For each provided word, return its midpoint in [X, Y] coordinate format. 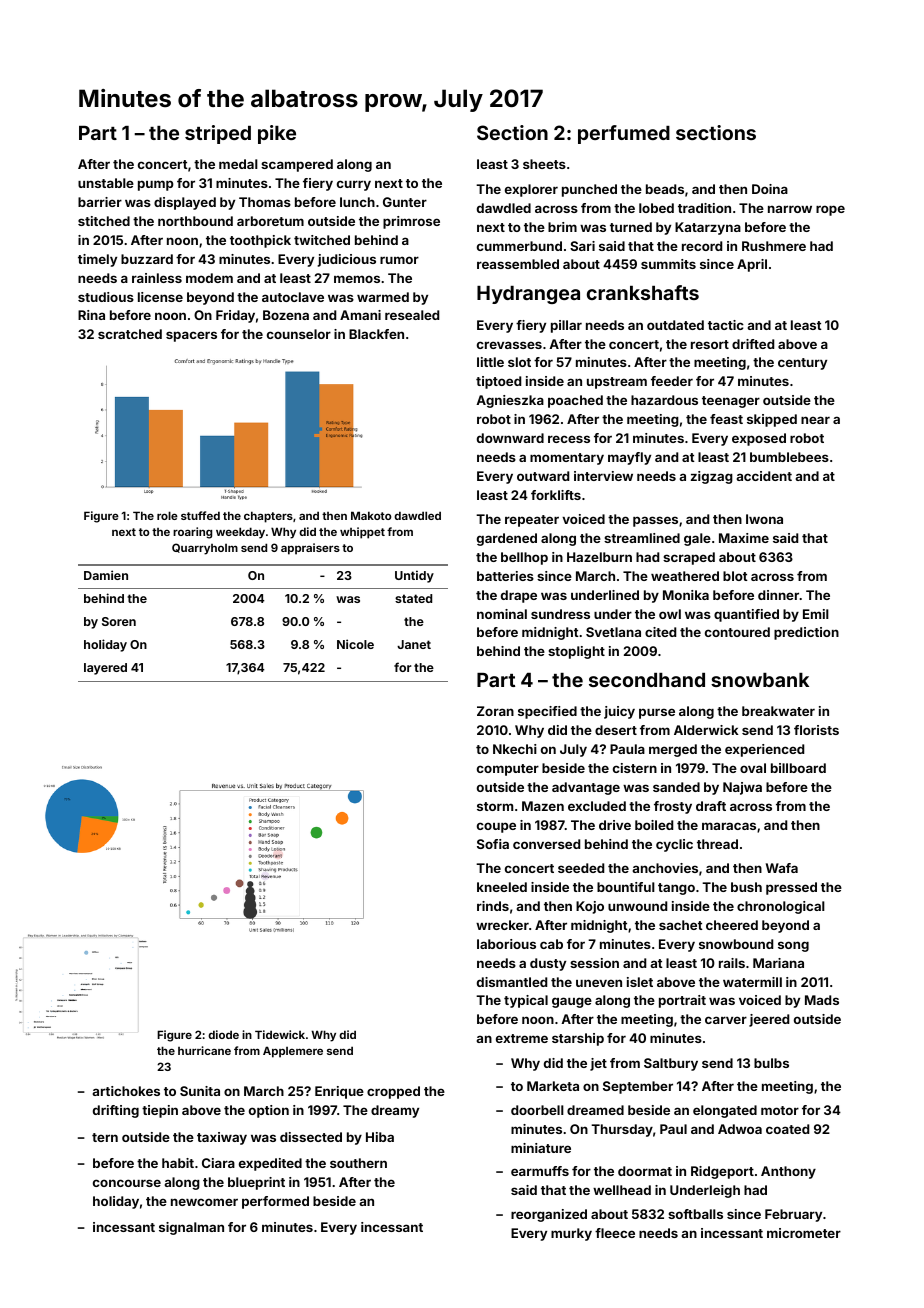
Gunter [405, 202]
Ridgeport [722, 1172]
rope [830, 210]
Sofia [493, 844]
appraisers [310, 549]
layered [105, 669]
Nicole [355, 644]
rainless [157, 278]
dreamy [395, 1111]
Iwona [764, 519]
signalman [191, 1228]
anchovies [665, 868]
